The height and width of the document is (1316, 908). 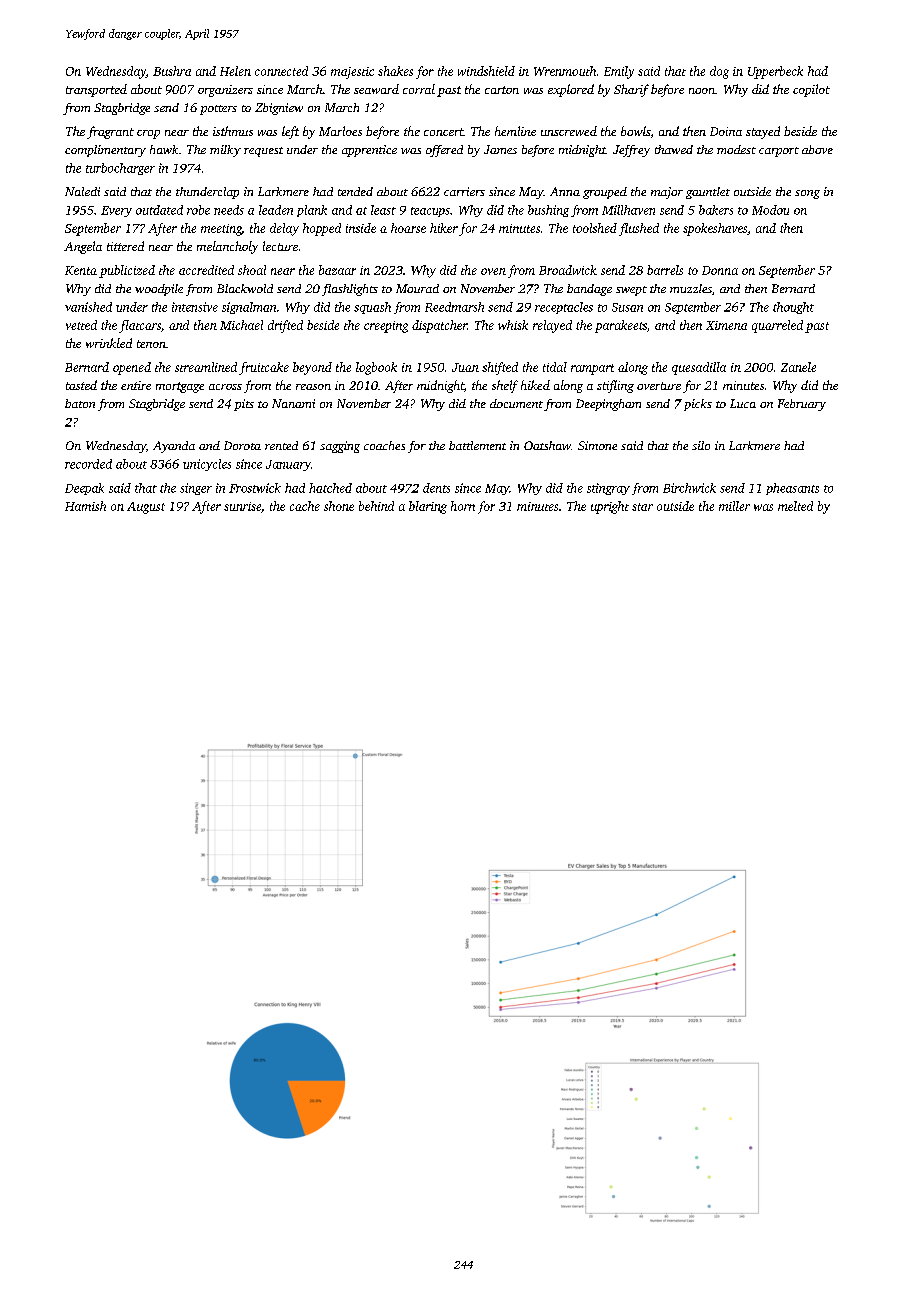 I want to click on above, so click(x=817, y=149).
